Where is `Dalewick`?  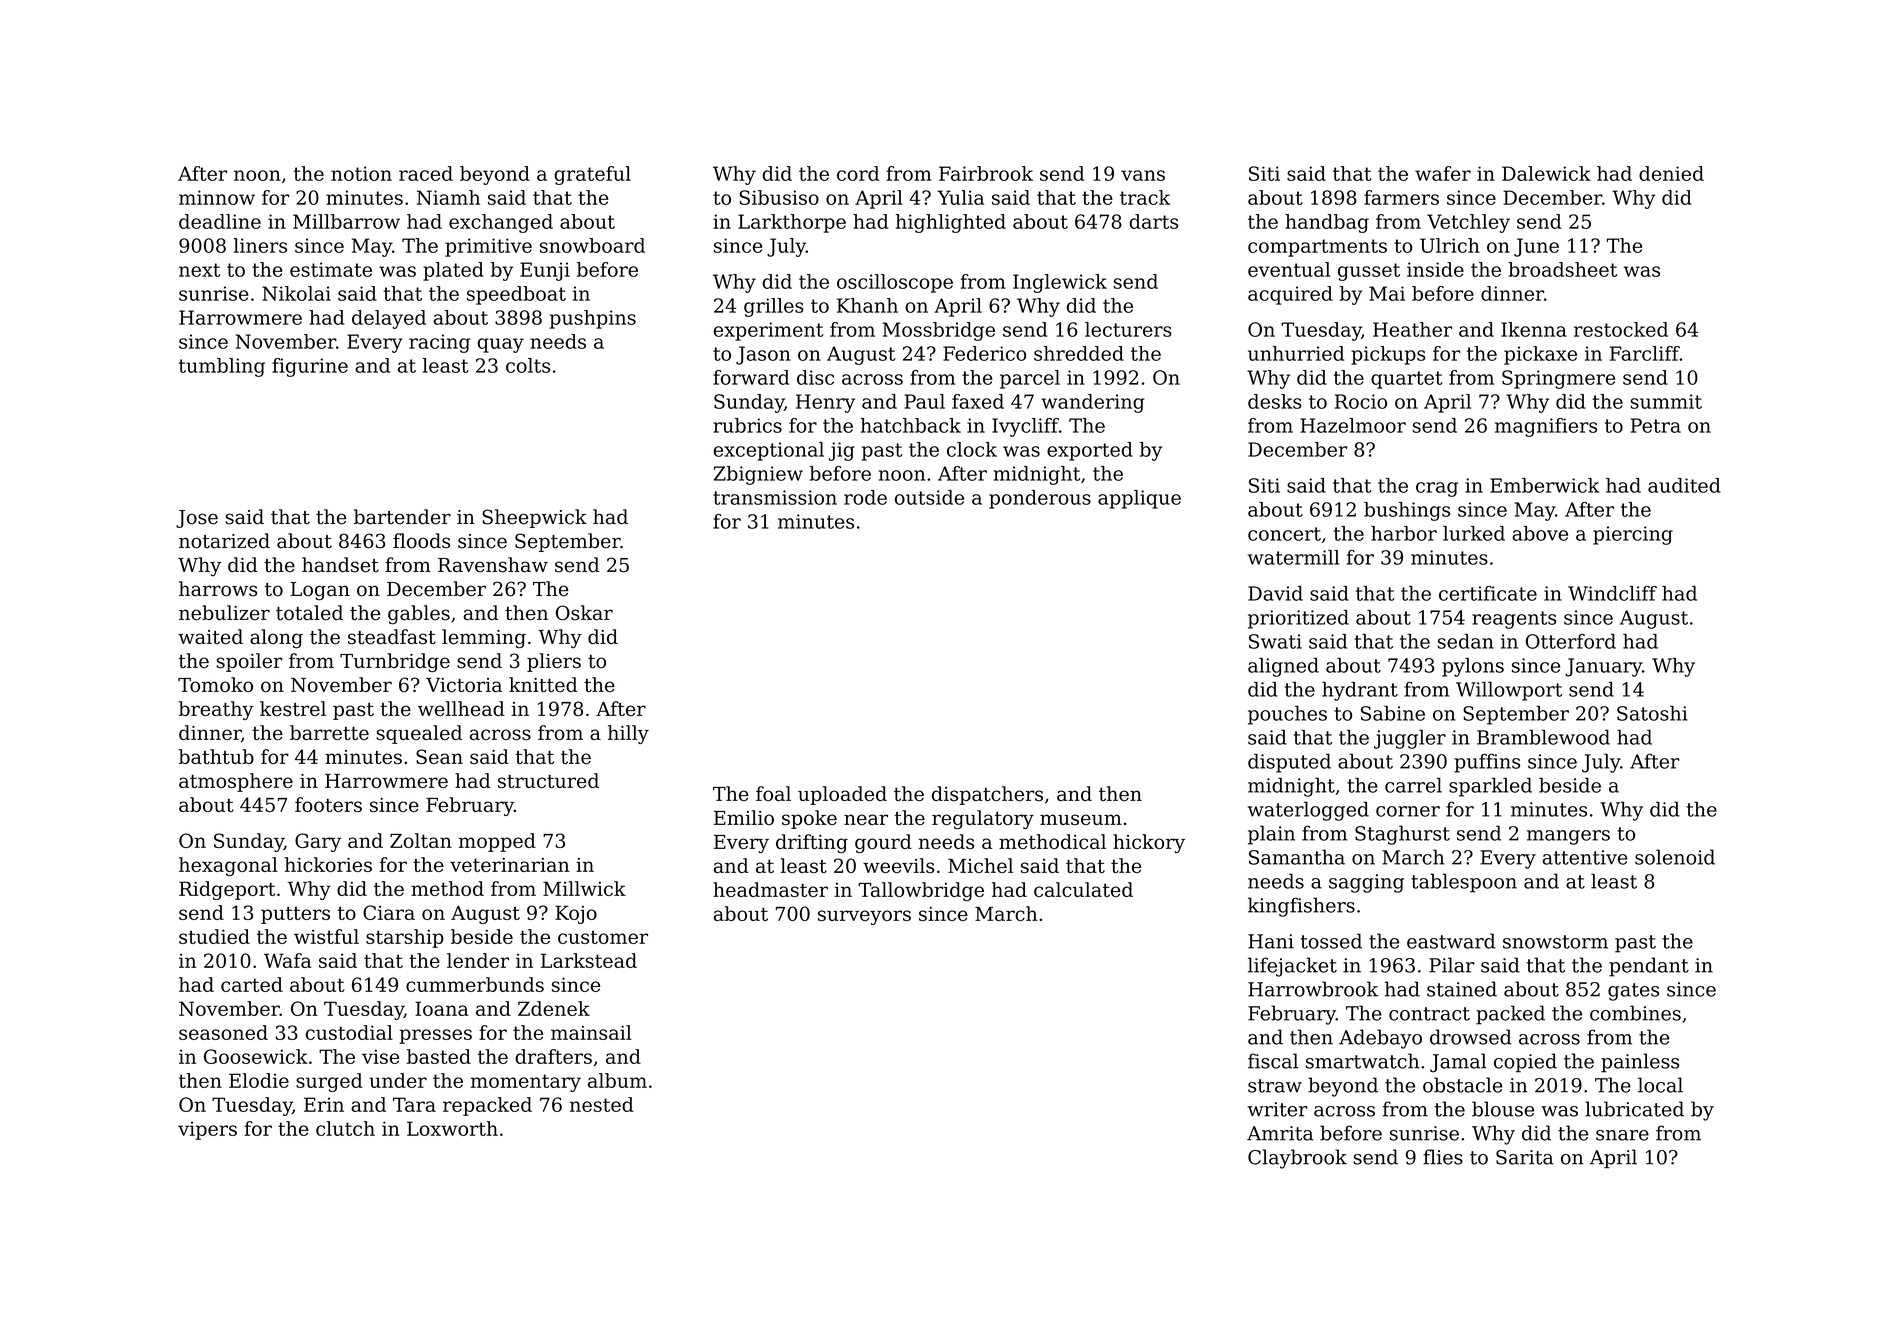
Dalewick is located at coordinates (1546, 173).
